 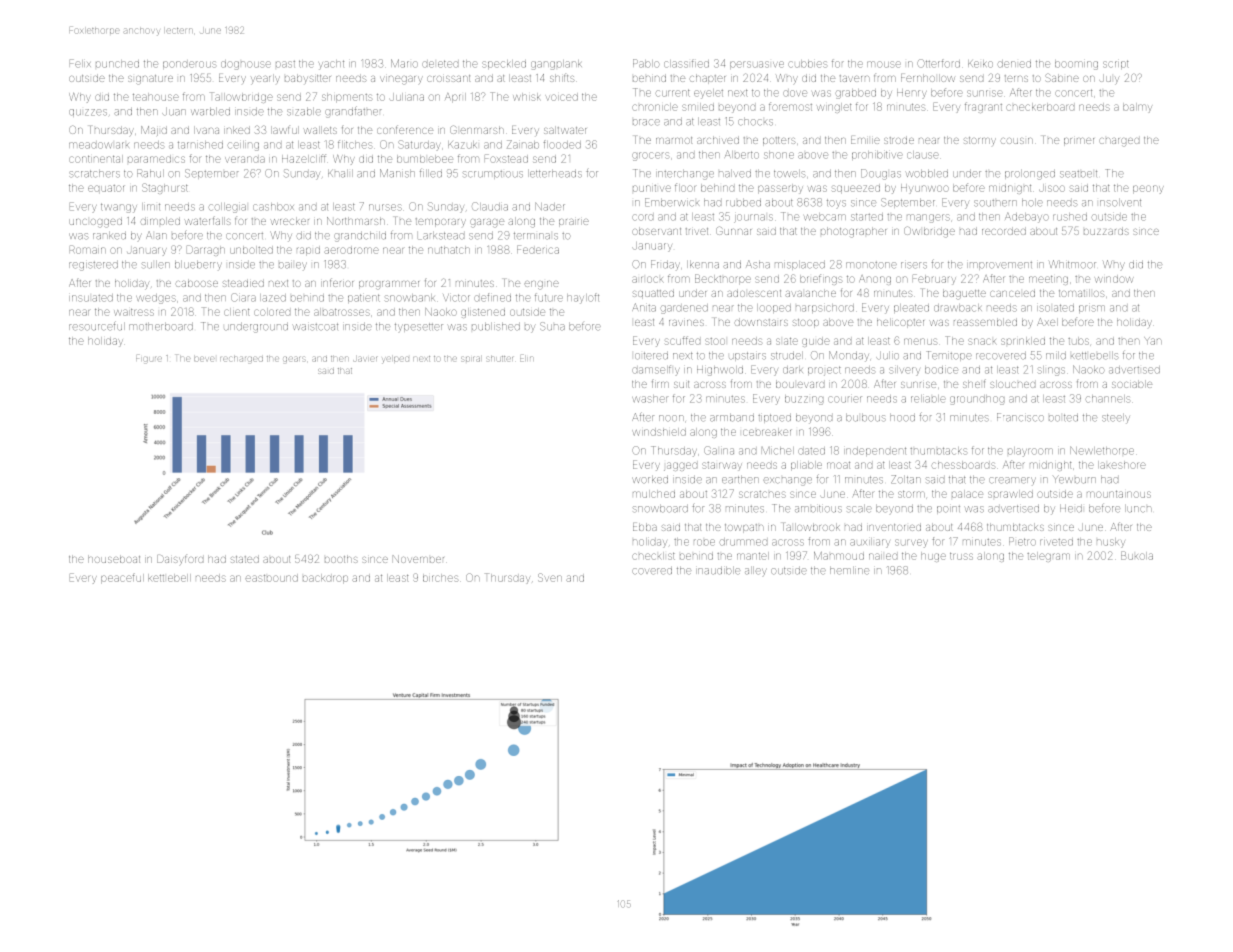 What do you see at coordinates (109, 236) in the image?
I see `ranked` at bounding box center [109, 236].
